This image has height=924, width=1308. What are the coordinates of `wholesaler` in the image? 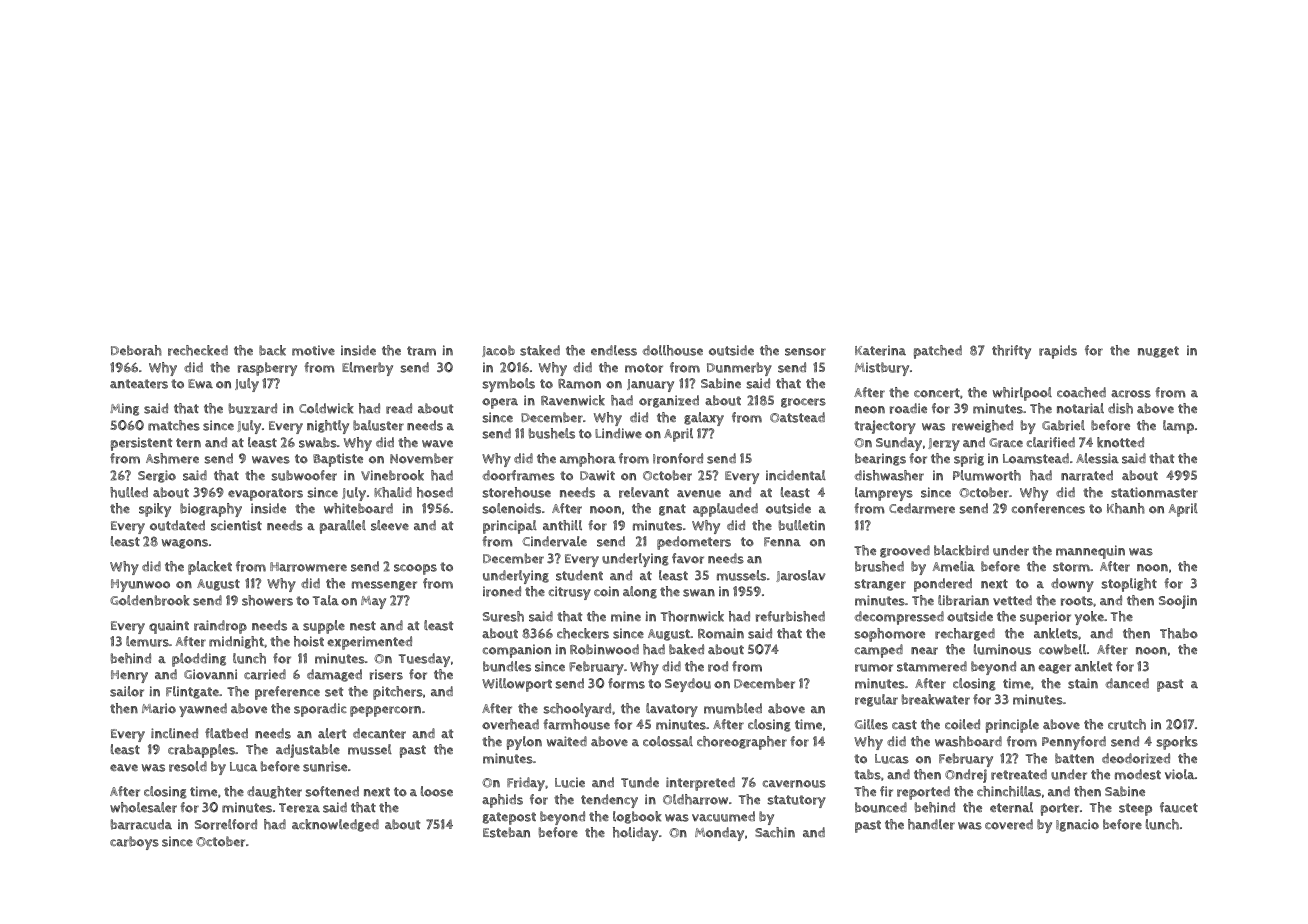 It's located at (143, 807).
